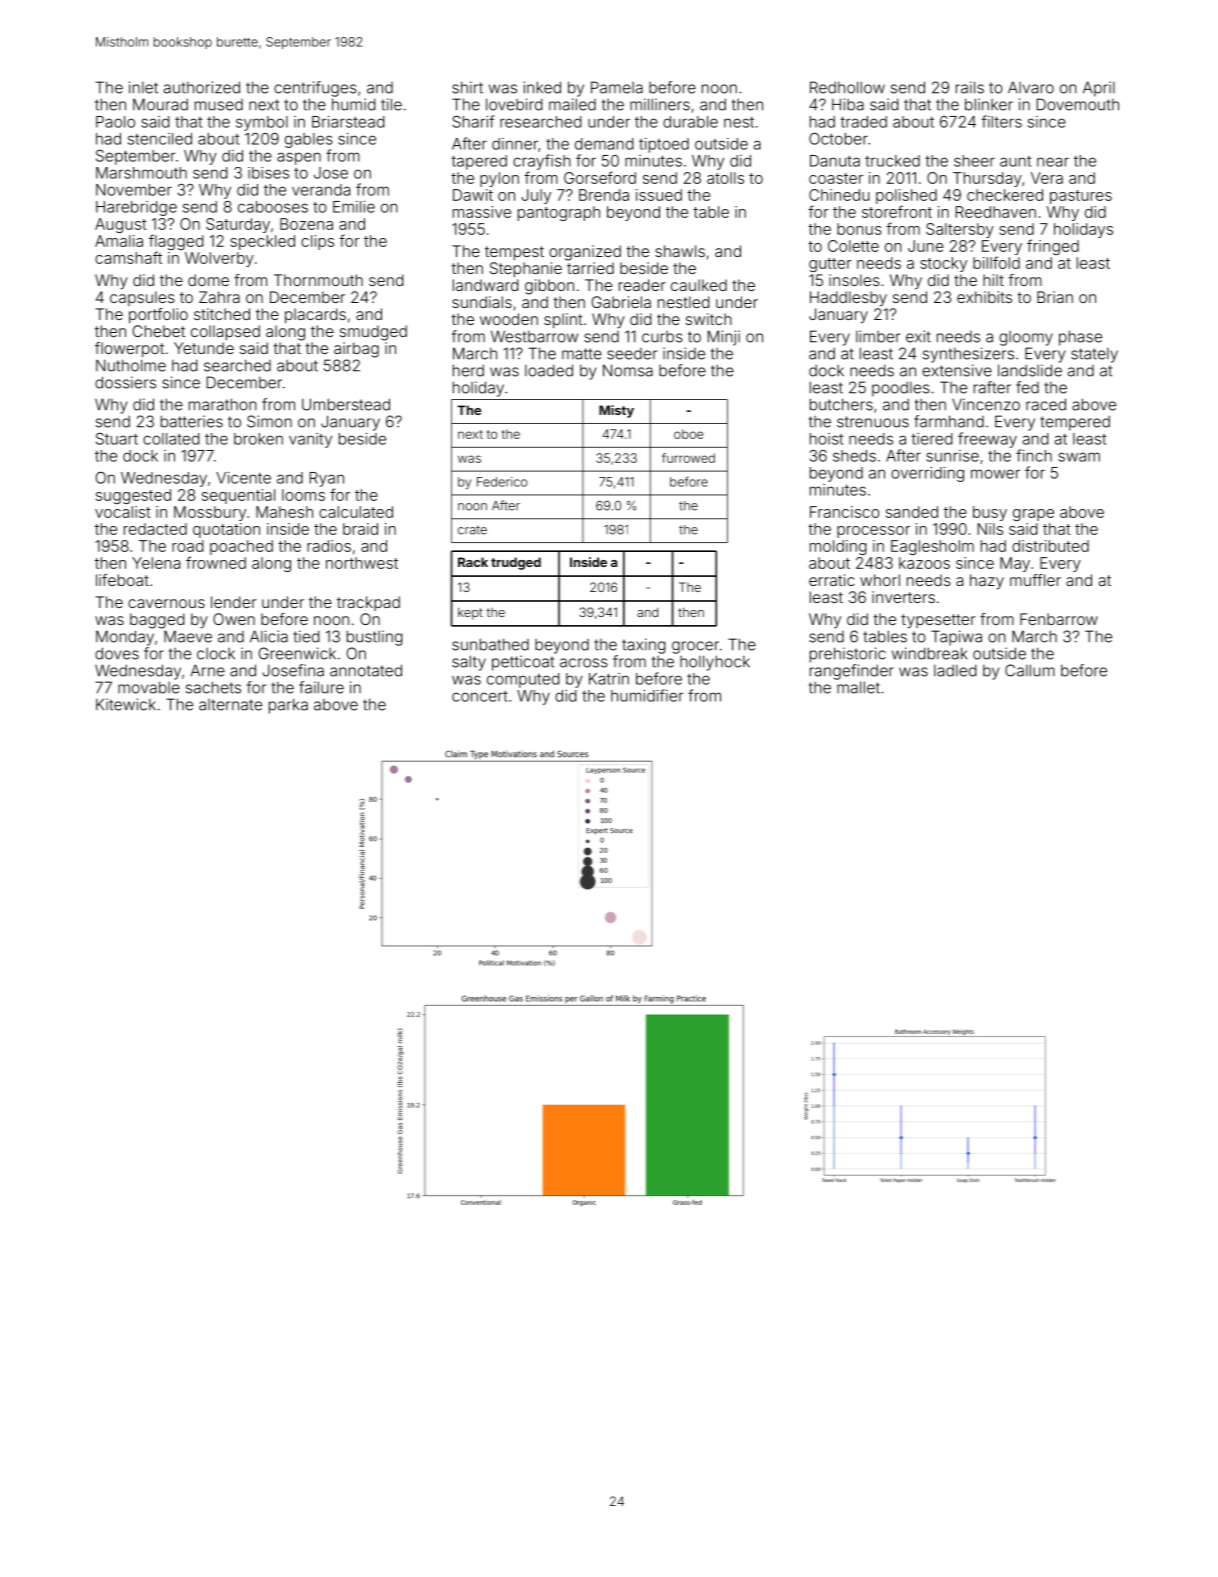 This image has width=1218, height=1577. Describe the element at coordinates (158, 315) in the image. I see `portfolio` at that location.
